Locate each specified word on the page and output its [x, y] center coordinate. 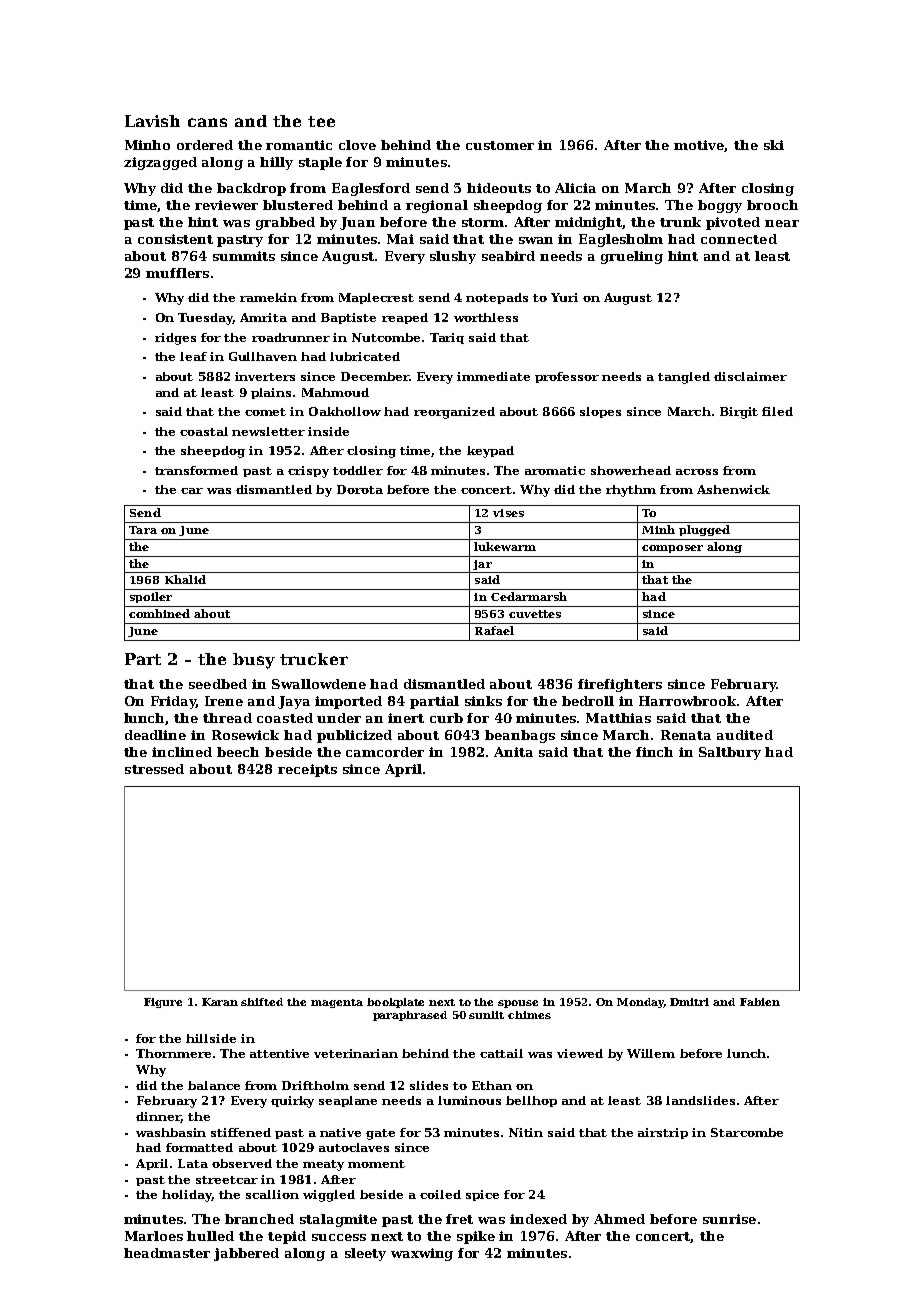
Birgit [739, 413]
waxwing [422, 1254]
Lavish [152, 121]
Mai [400, 239]
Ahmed [619, 1219]
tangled [684, 378]
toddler [358, 470]
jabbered [246, 1254]
